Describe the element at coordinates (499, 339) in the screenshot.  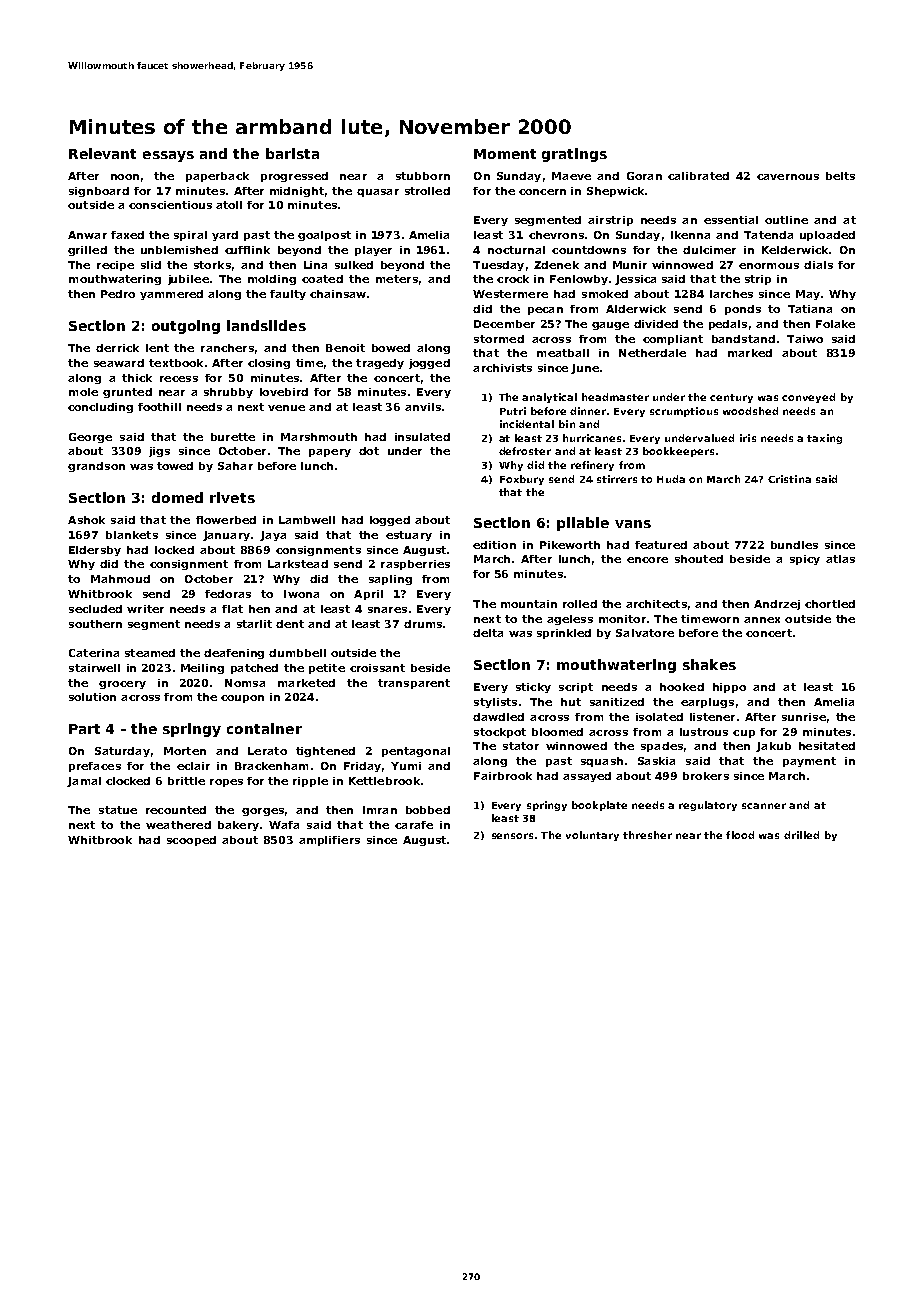
I see `stormed` at that location.
